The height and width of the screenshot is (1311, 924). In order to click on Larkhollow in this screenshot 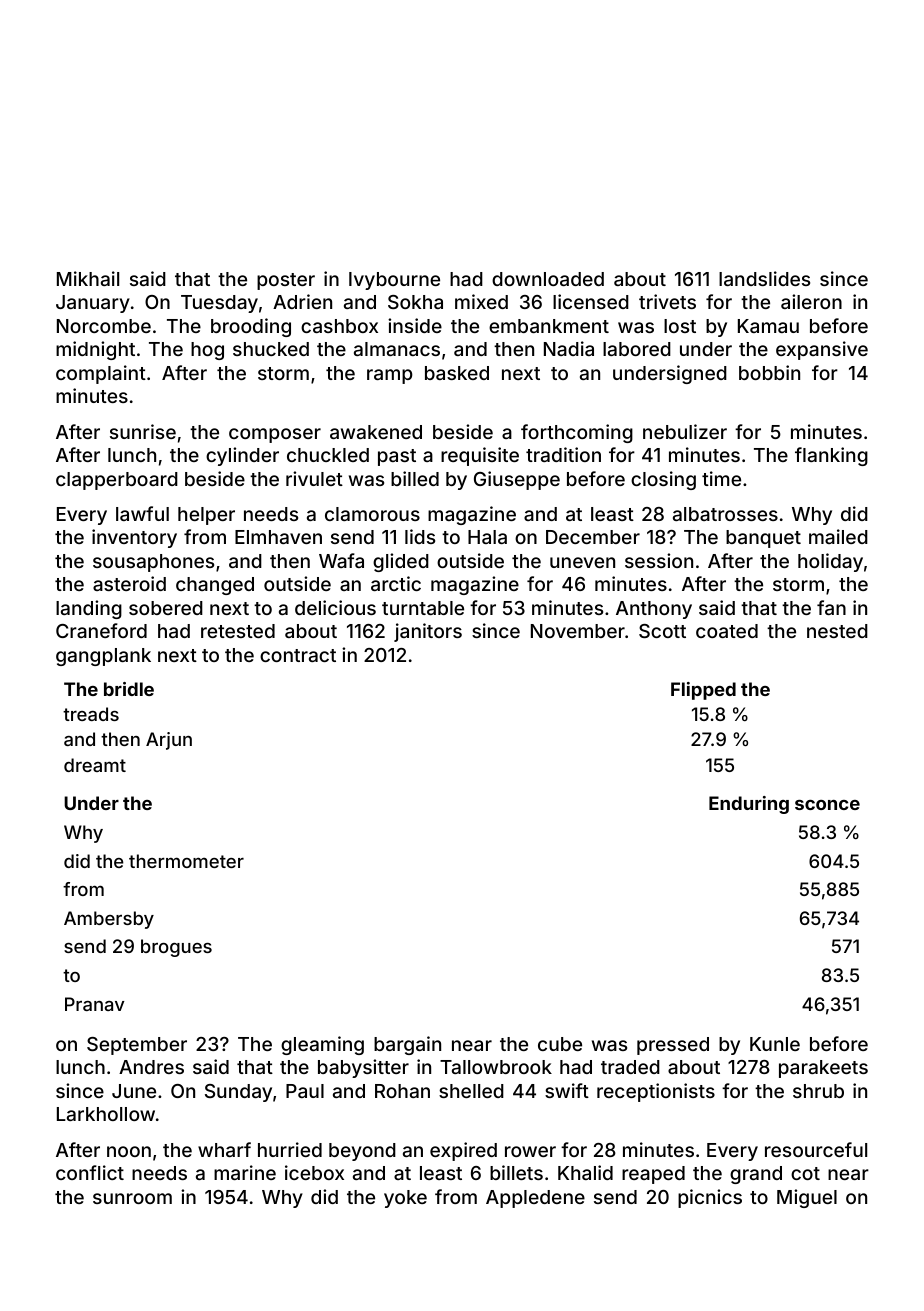, I will do `click(106, 1114)`.
